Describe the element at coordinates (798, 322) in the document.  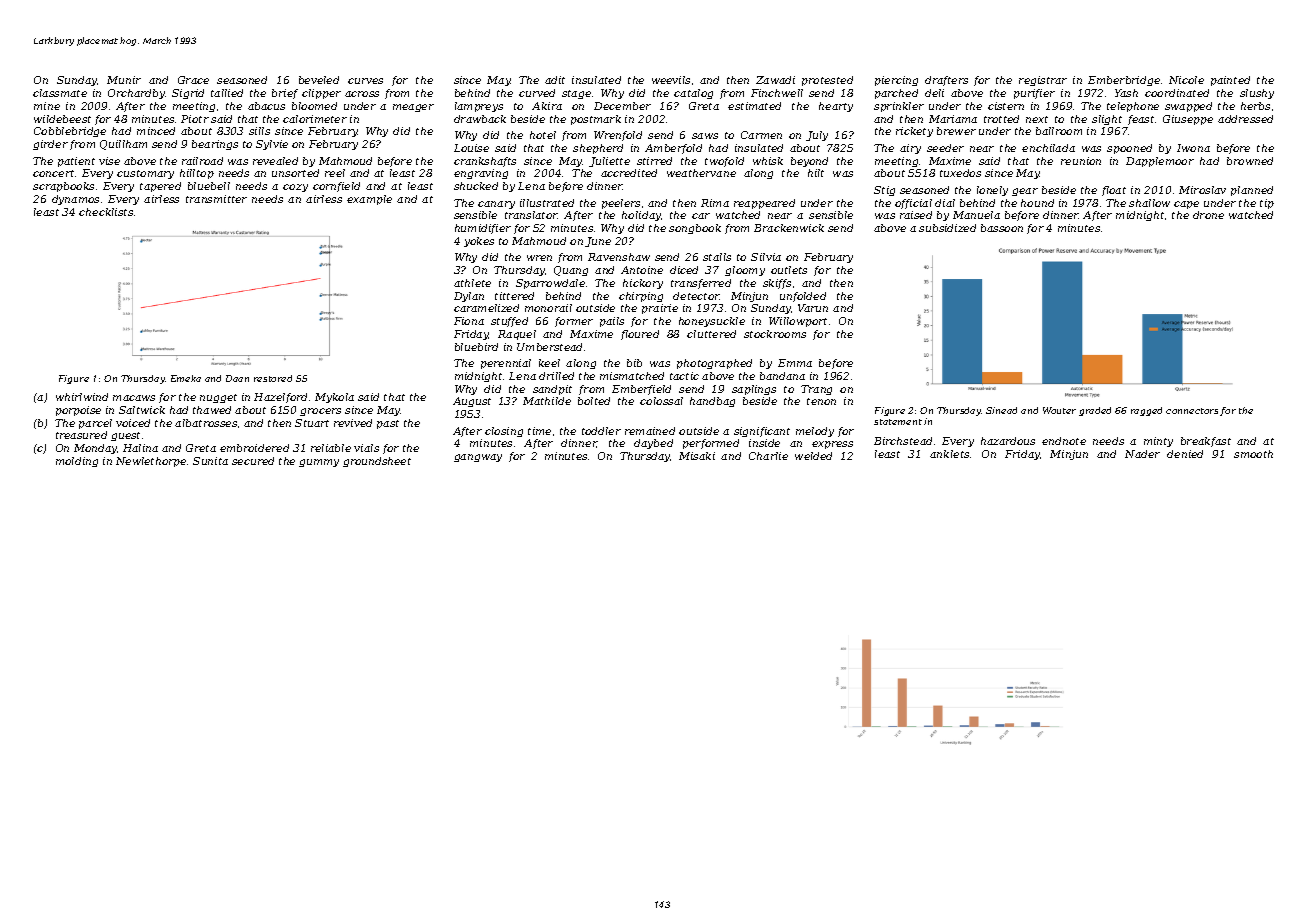
I see `Willowport` at that location.
